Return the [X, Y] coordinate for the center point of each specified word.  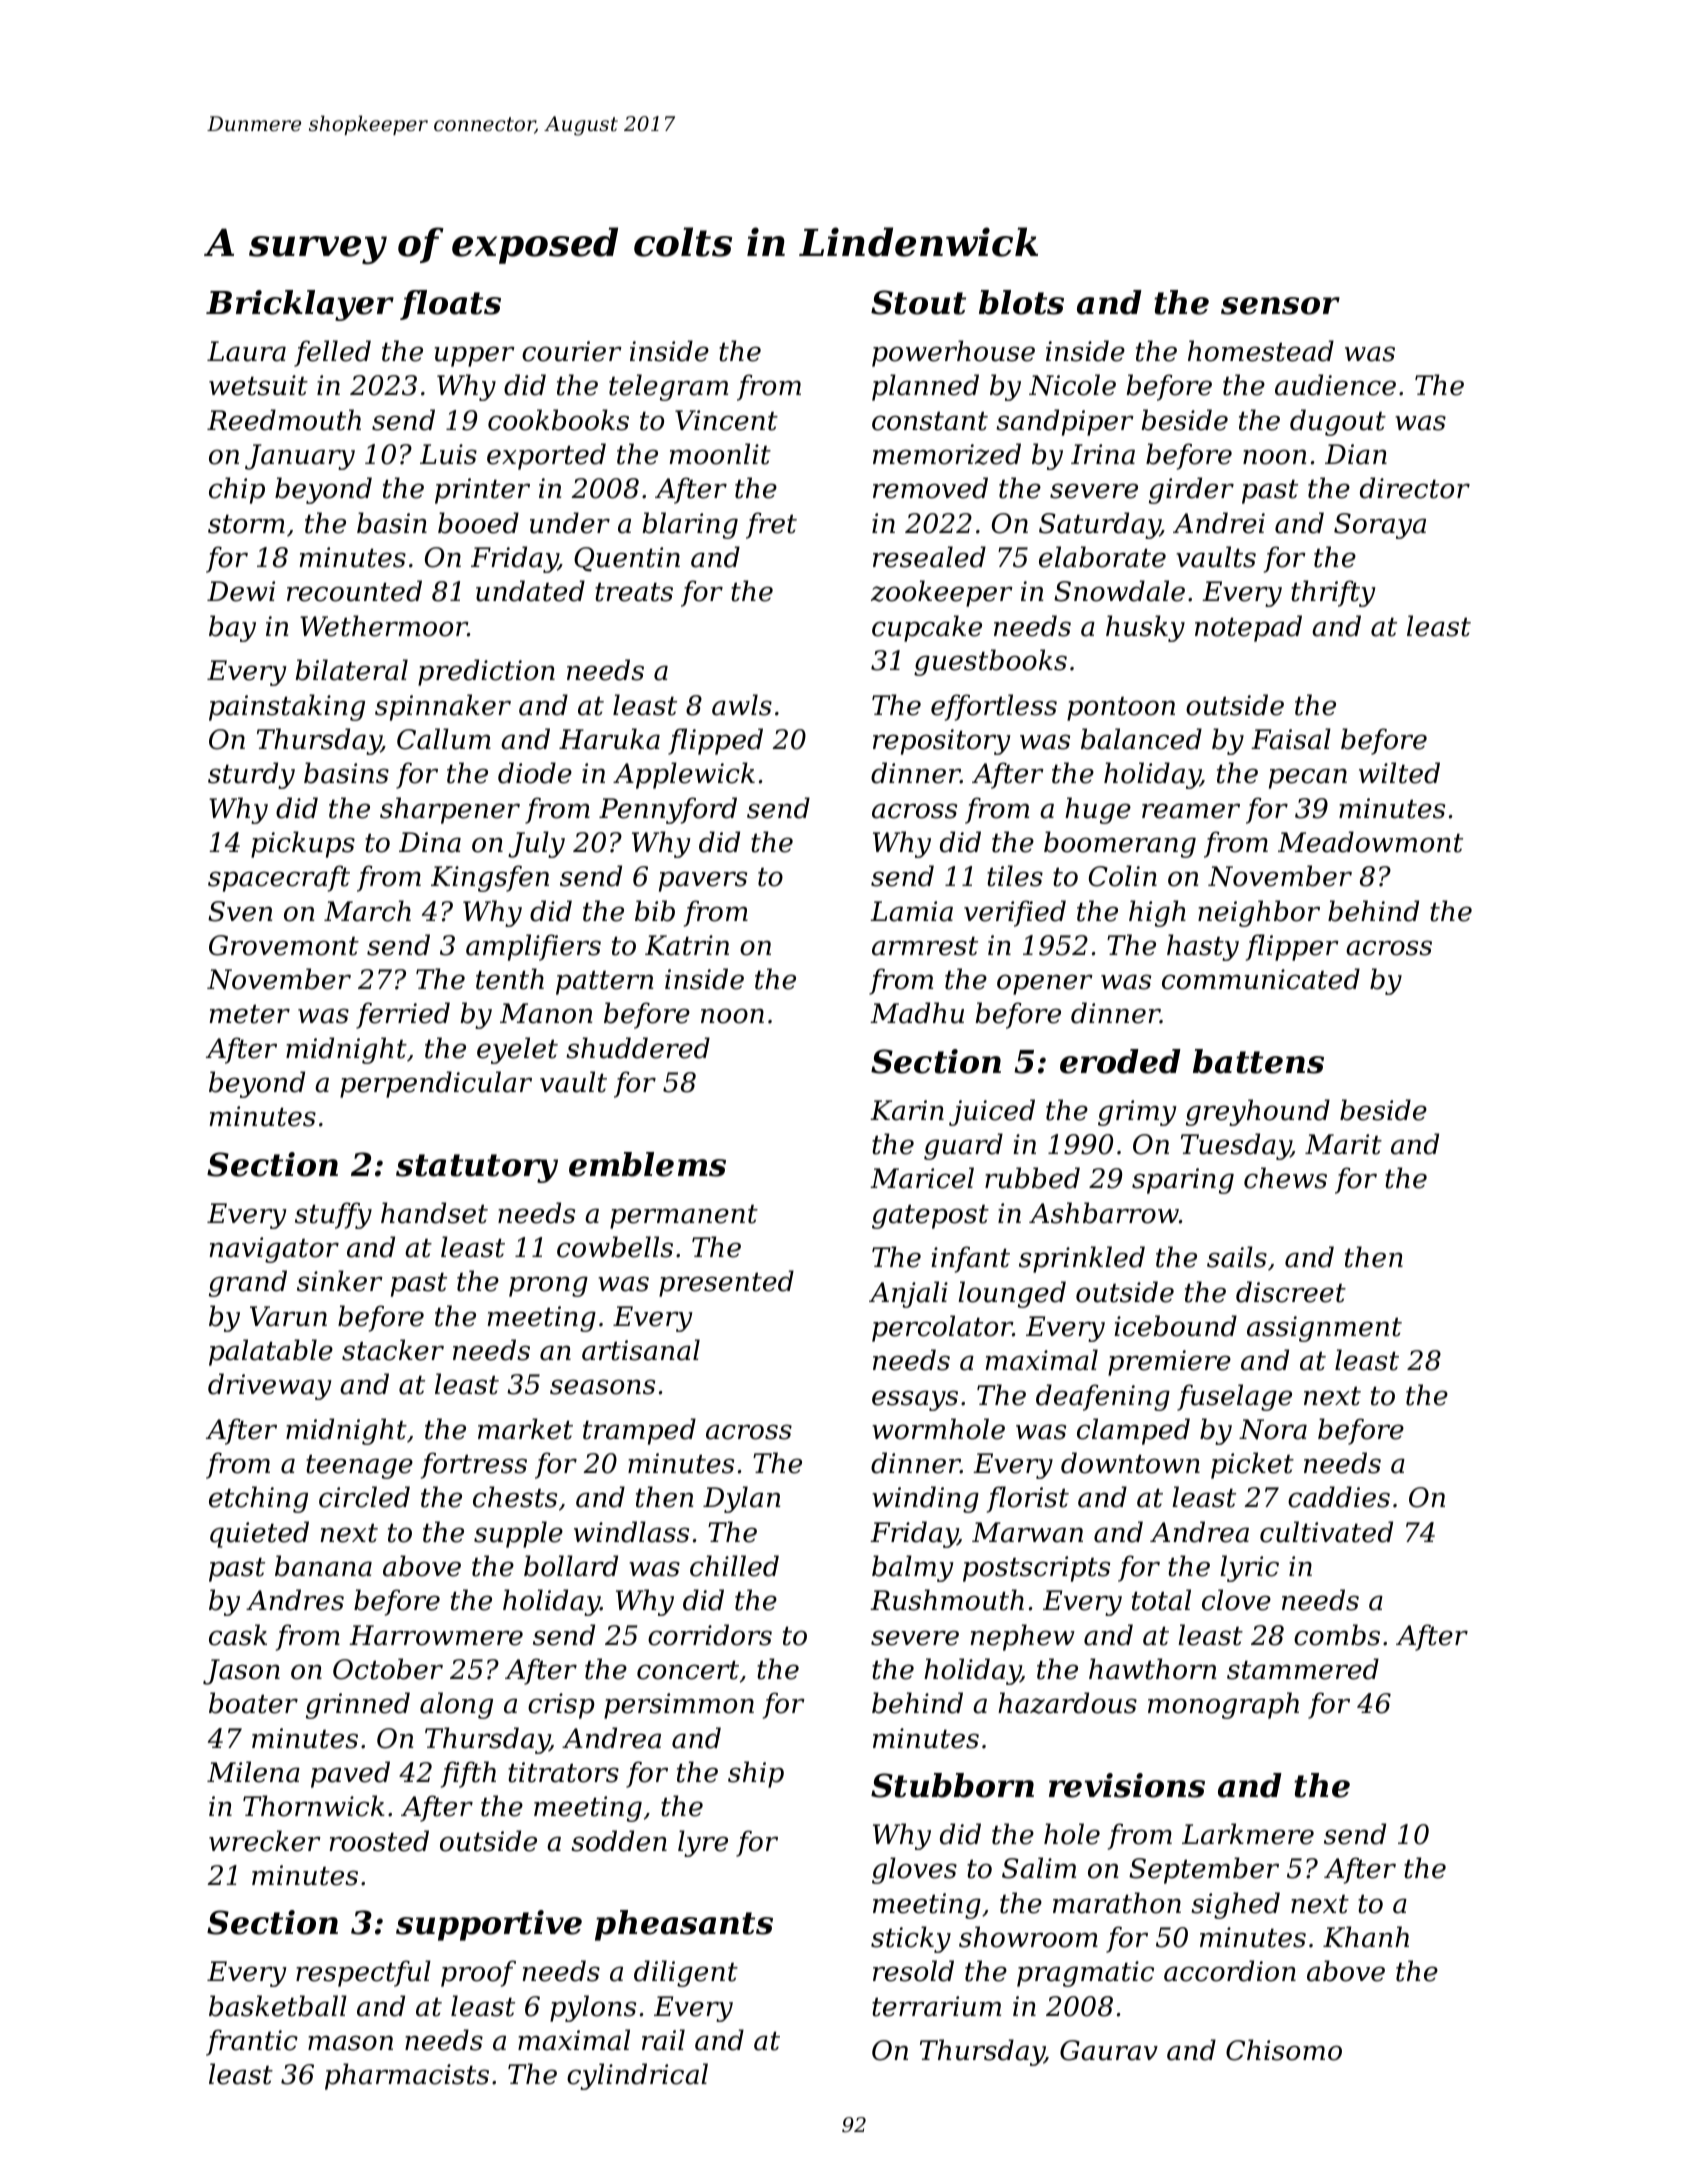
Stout [918, 302]
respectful [363, 1973]
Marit [1343, 1144]
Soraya [1380, 526]
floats [450, 305]
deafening [1103, 1397]
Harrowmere [436, 1635]
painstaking [287, 707]
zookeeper [942, 593]
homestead [1261, 351]
